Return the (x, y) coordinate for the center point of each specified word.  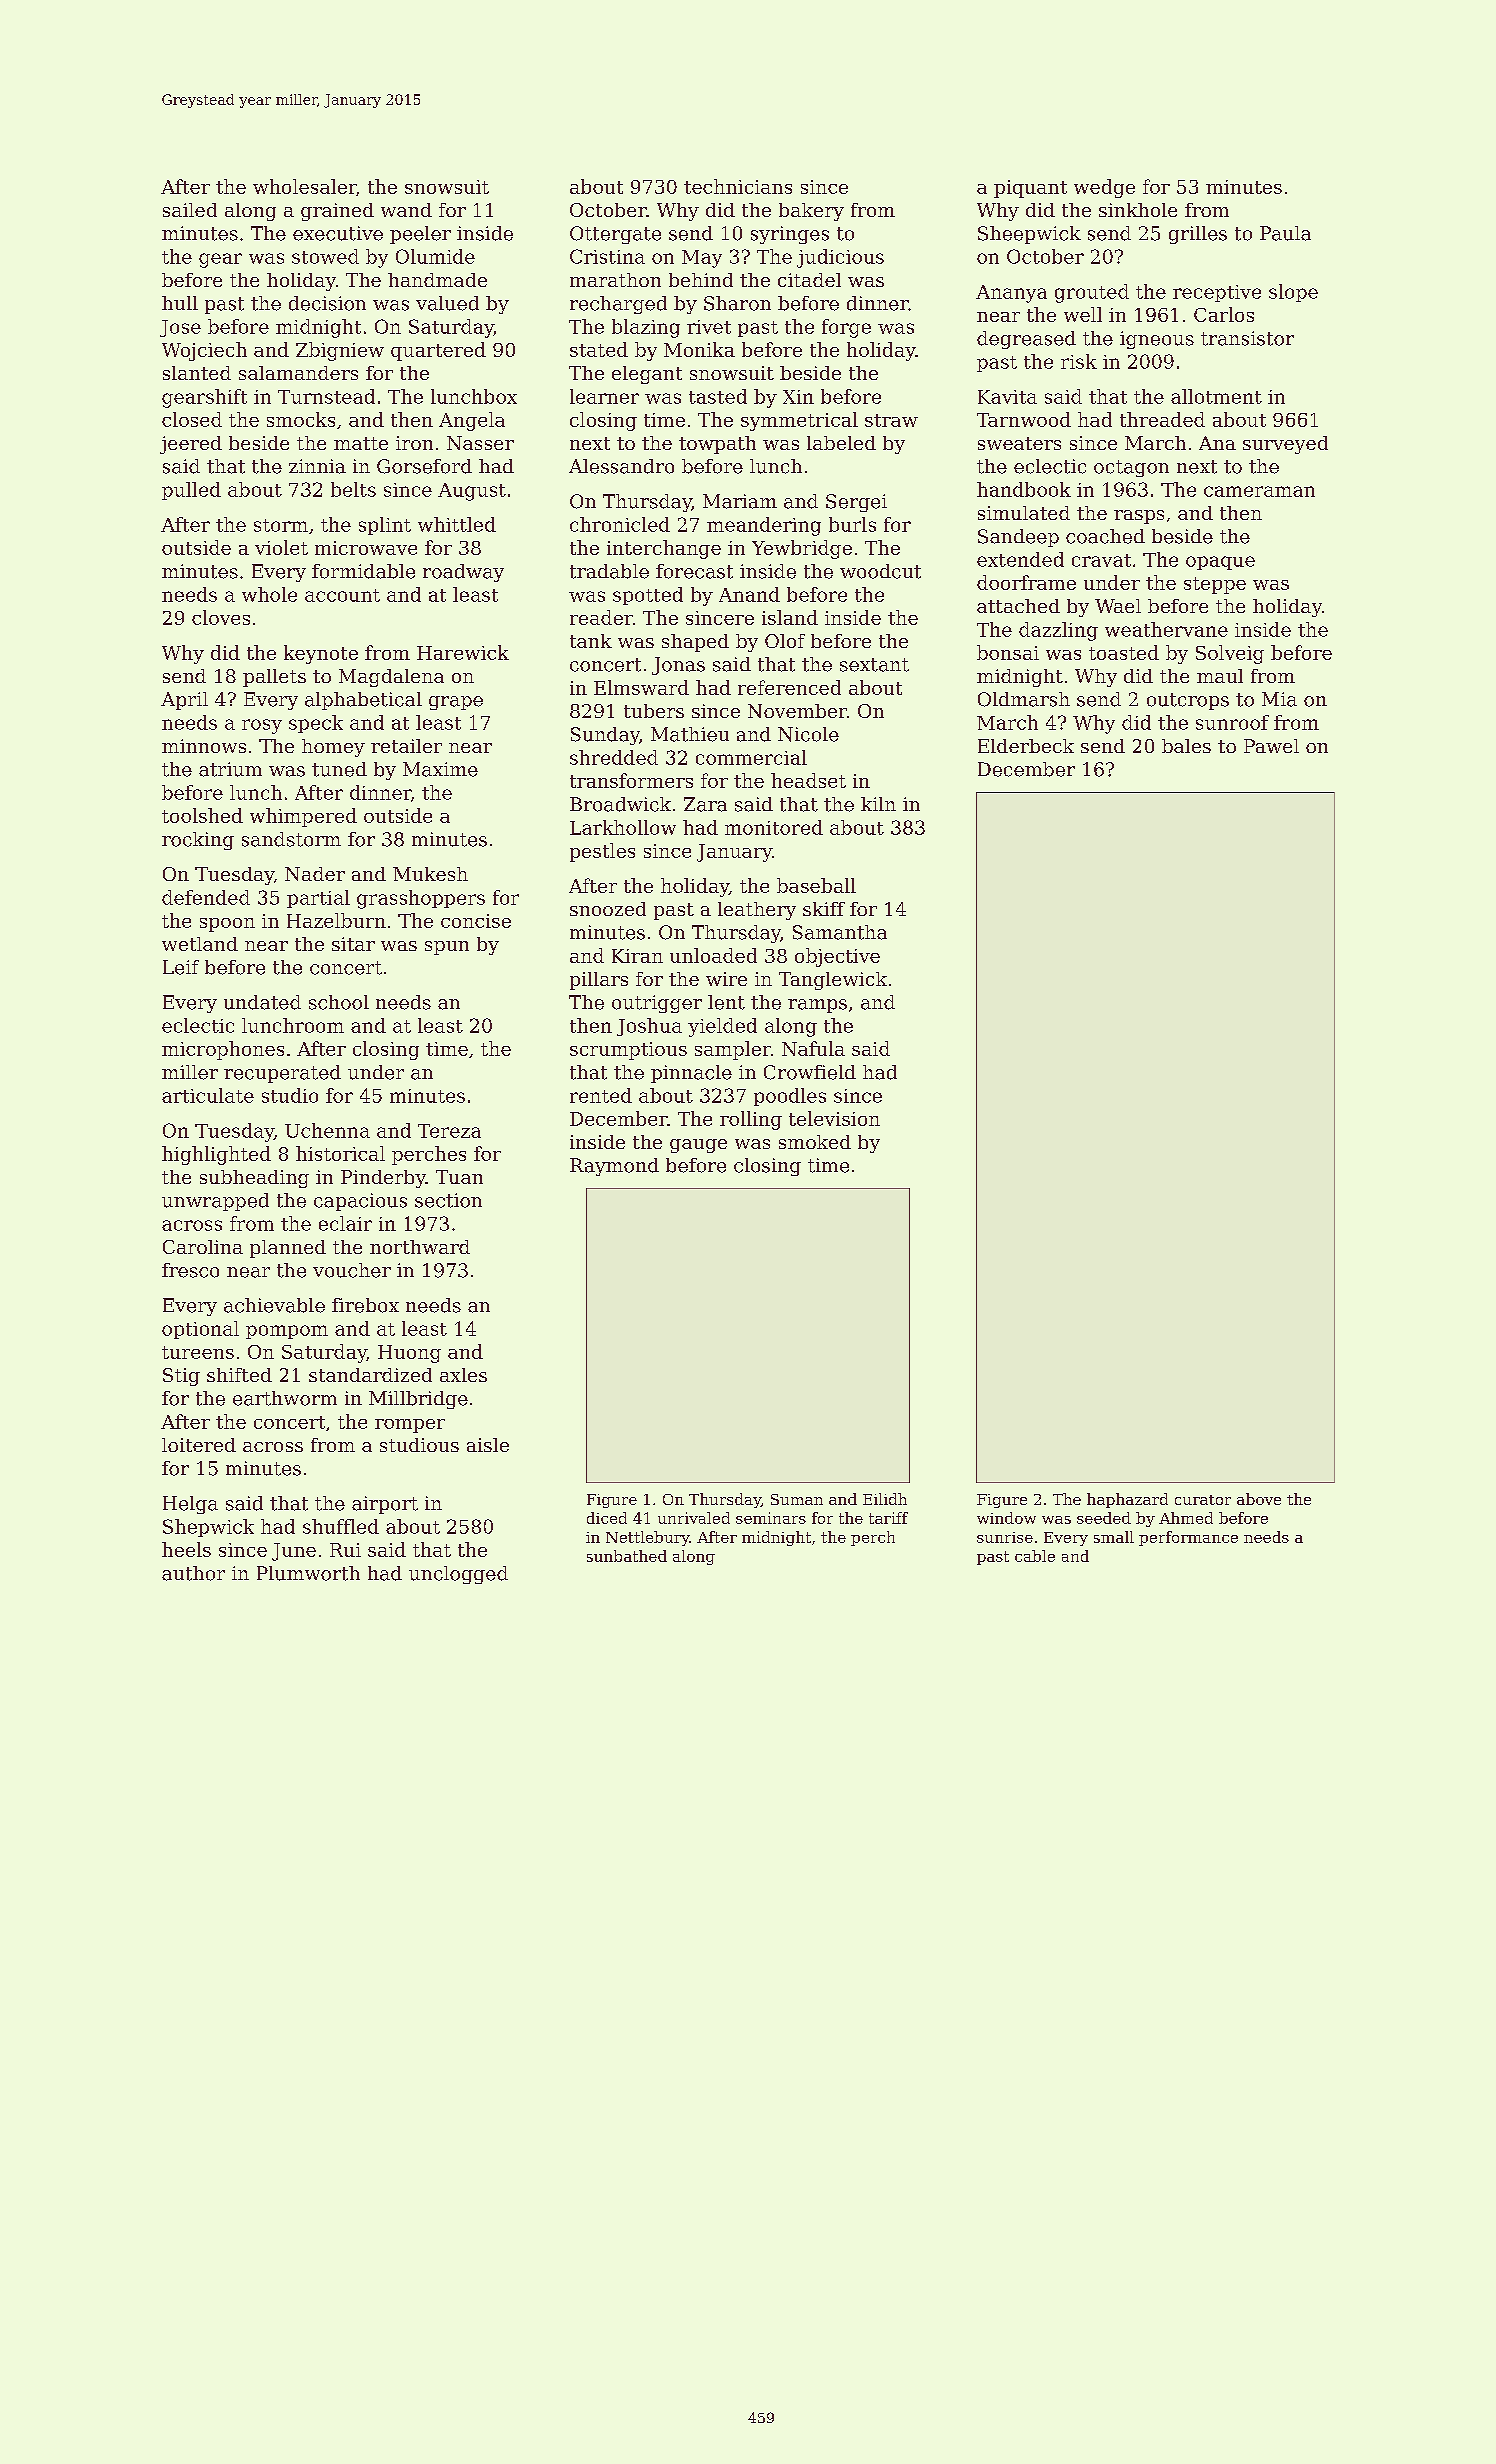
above (1259, 1499)
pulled (191, 491)
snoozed (608, 909)
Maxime (440, 769)
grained (337, 212)
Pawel (1271, 746)
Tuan (459, 1177)
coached (1105, 536)
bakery (811, 212)
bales (1186, 746)
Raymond (614, 1167)
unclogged (458, 1575)
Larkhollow (623, 827)
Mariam (740, 501)
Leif (181, 967)
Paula (1285, 233)
